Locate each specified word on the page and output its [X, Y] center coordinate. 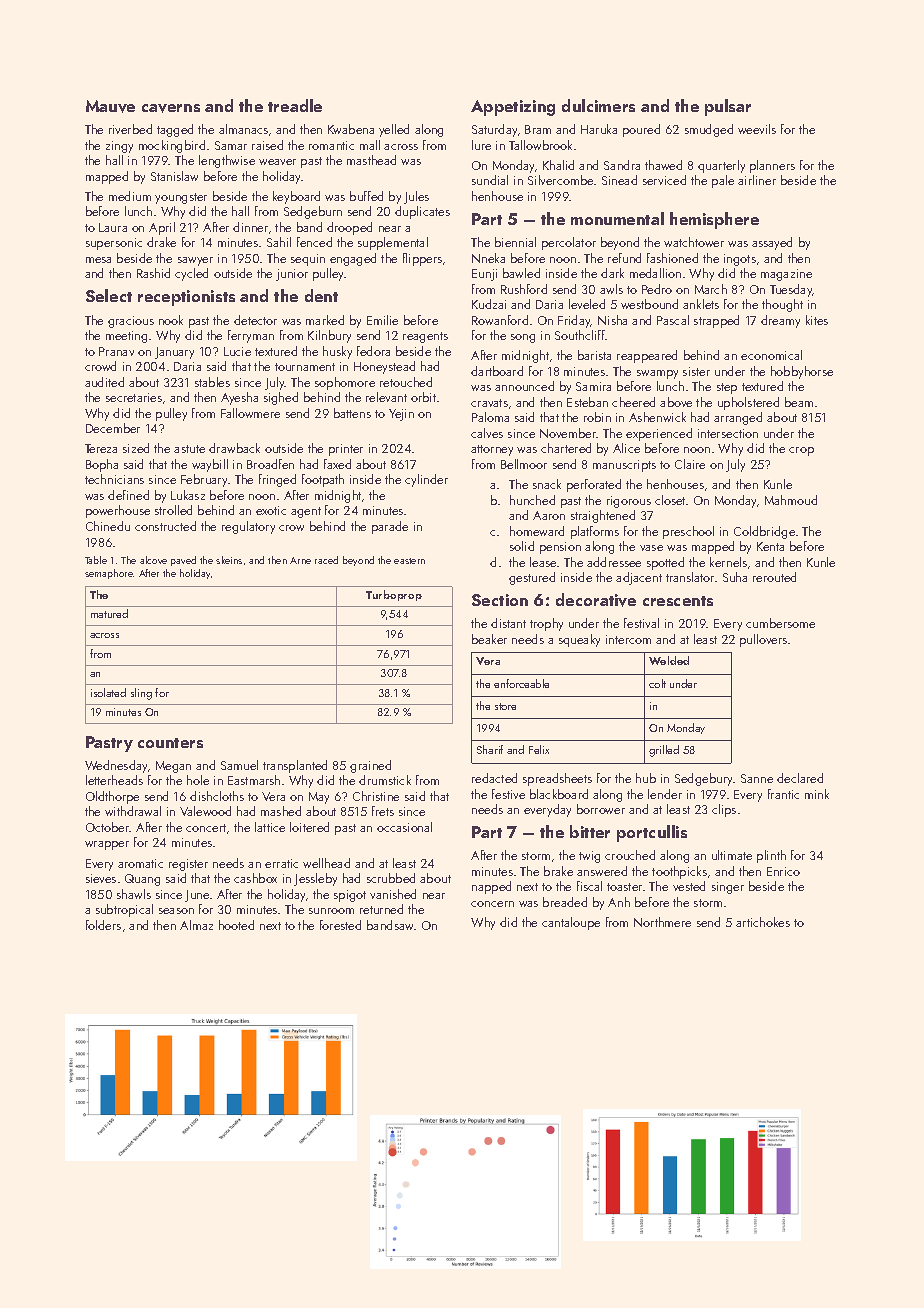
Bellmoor [524, 464]
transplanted [295, 766]
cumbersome [780, 623]
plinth [771, 856]
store [505, 706]
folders [103, 925]
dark [612, 273]
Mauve [110, 106]
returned [381, 909]
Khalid [558, 165]
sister [696, 371]
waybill [210, 465]
